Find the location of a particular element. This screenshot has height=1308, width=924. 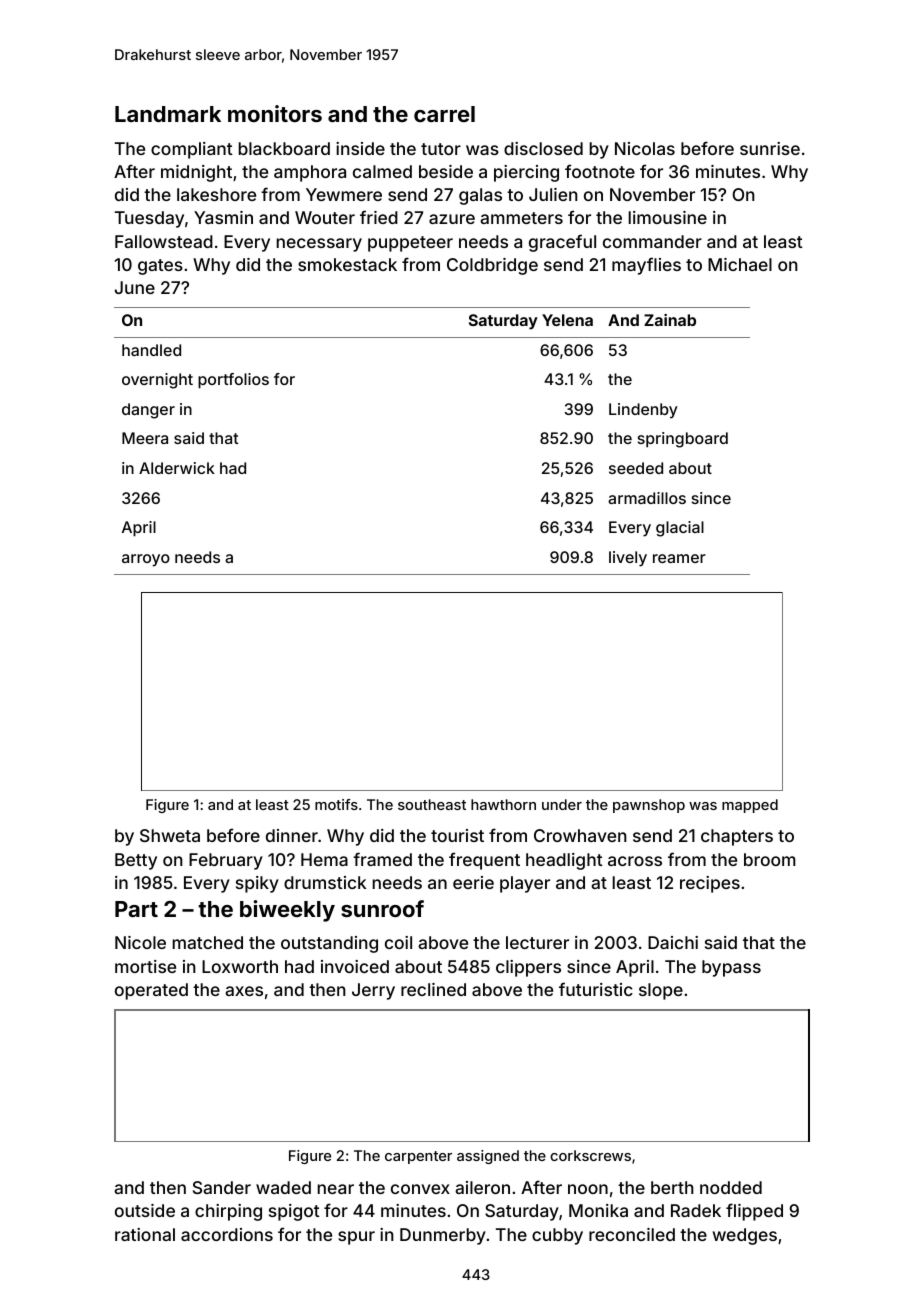

sunrise is located at coordinates (770, 148).
